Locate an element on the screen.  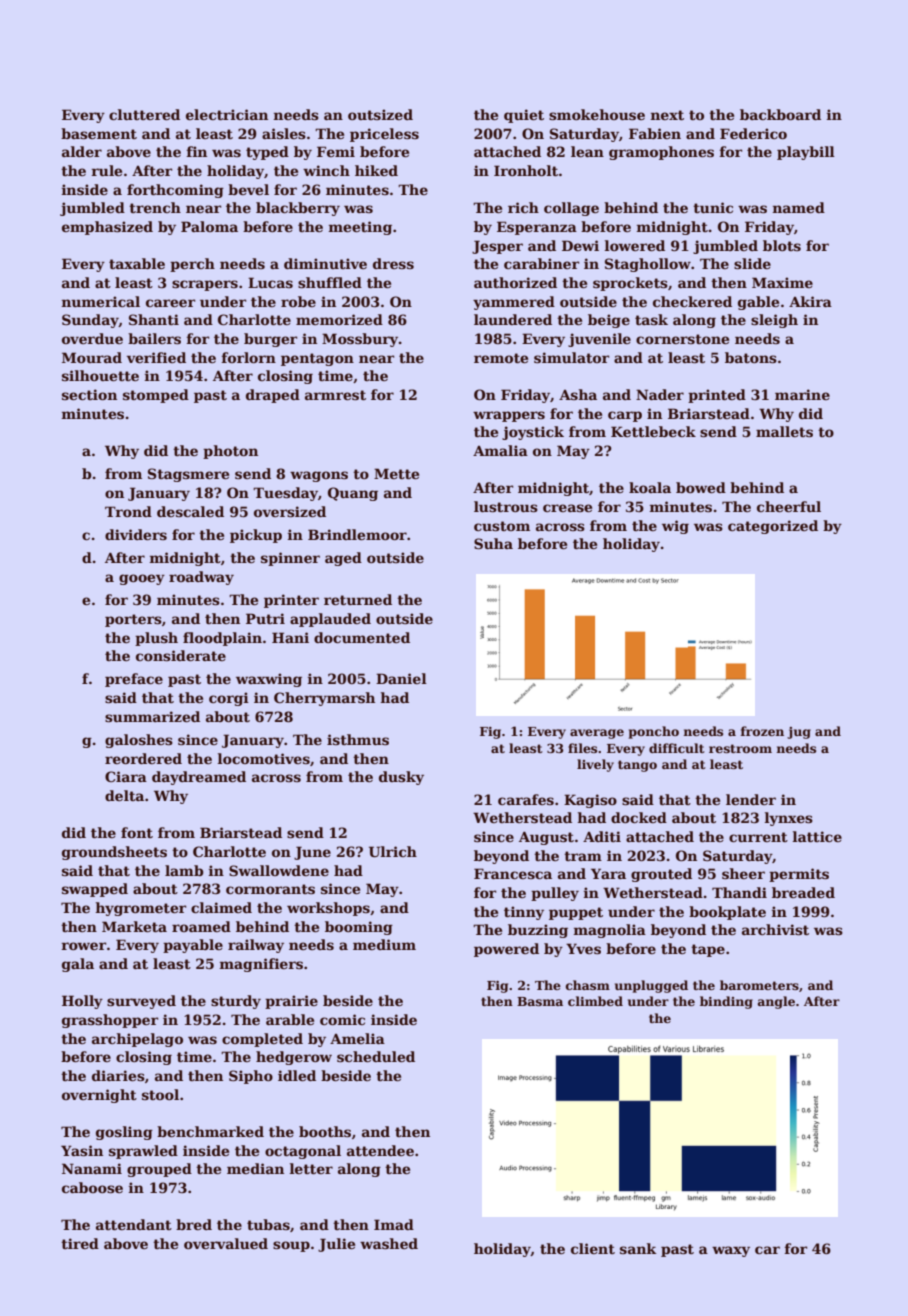
forthcoming is located at coordinates (175, 191).
